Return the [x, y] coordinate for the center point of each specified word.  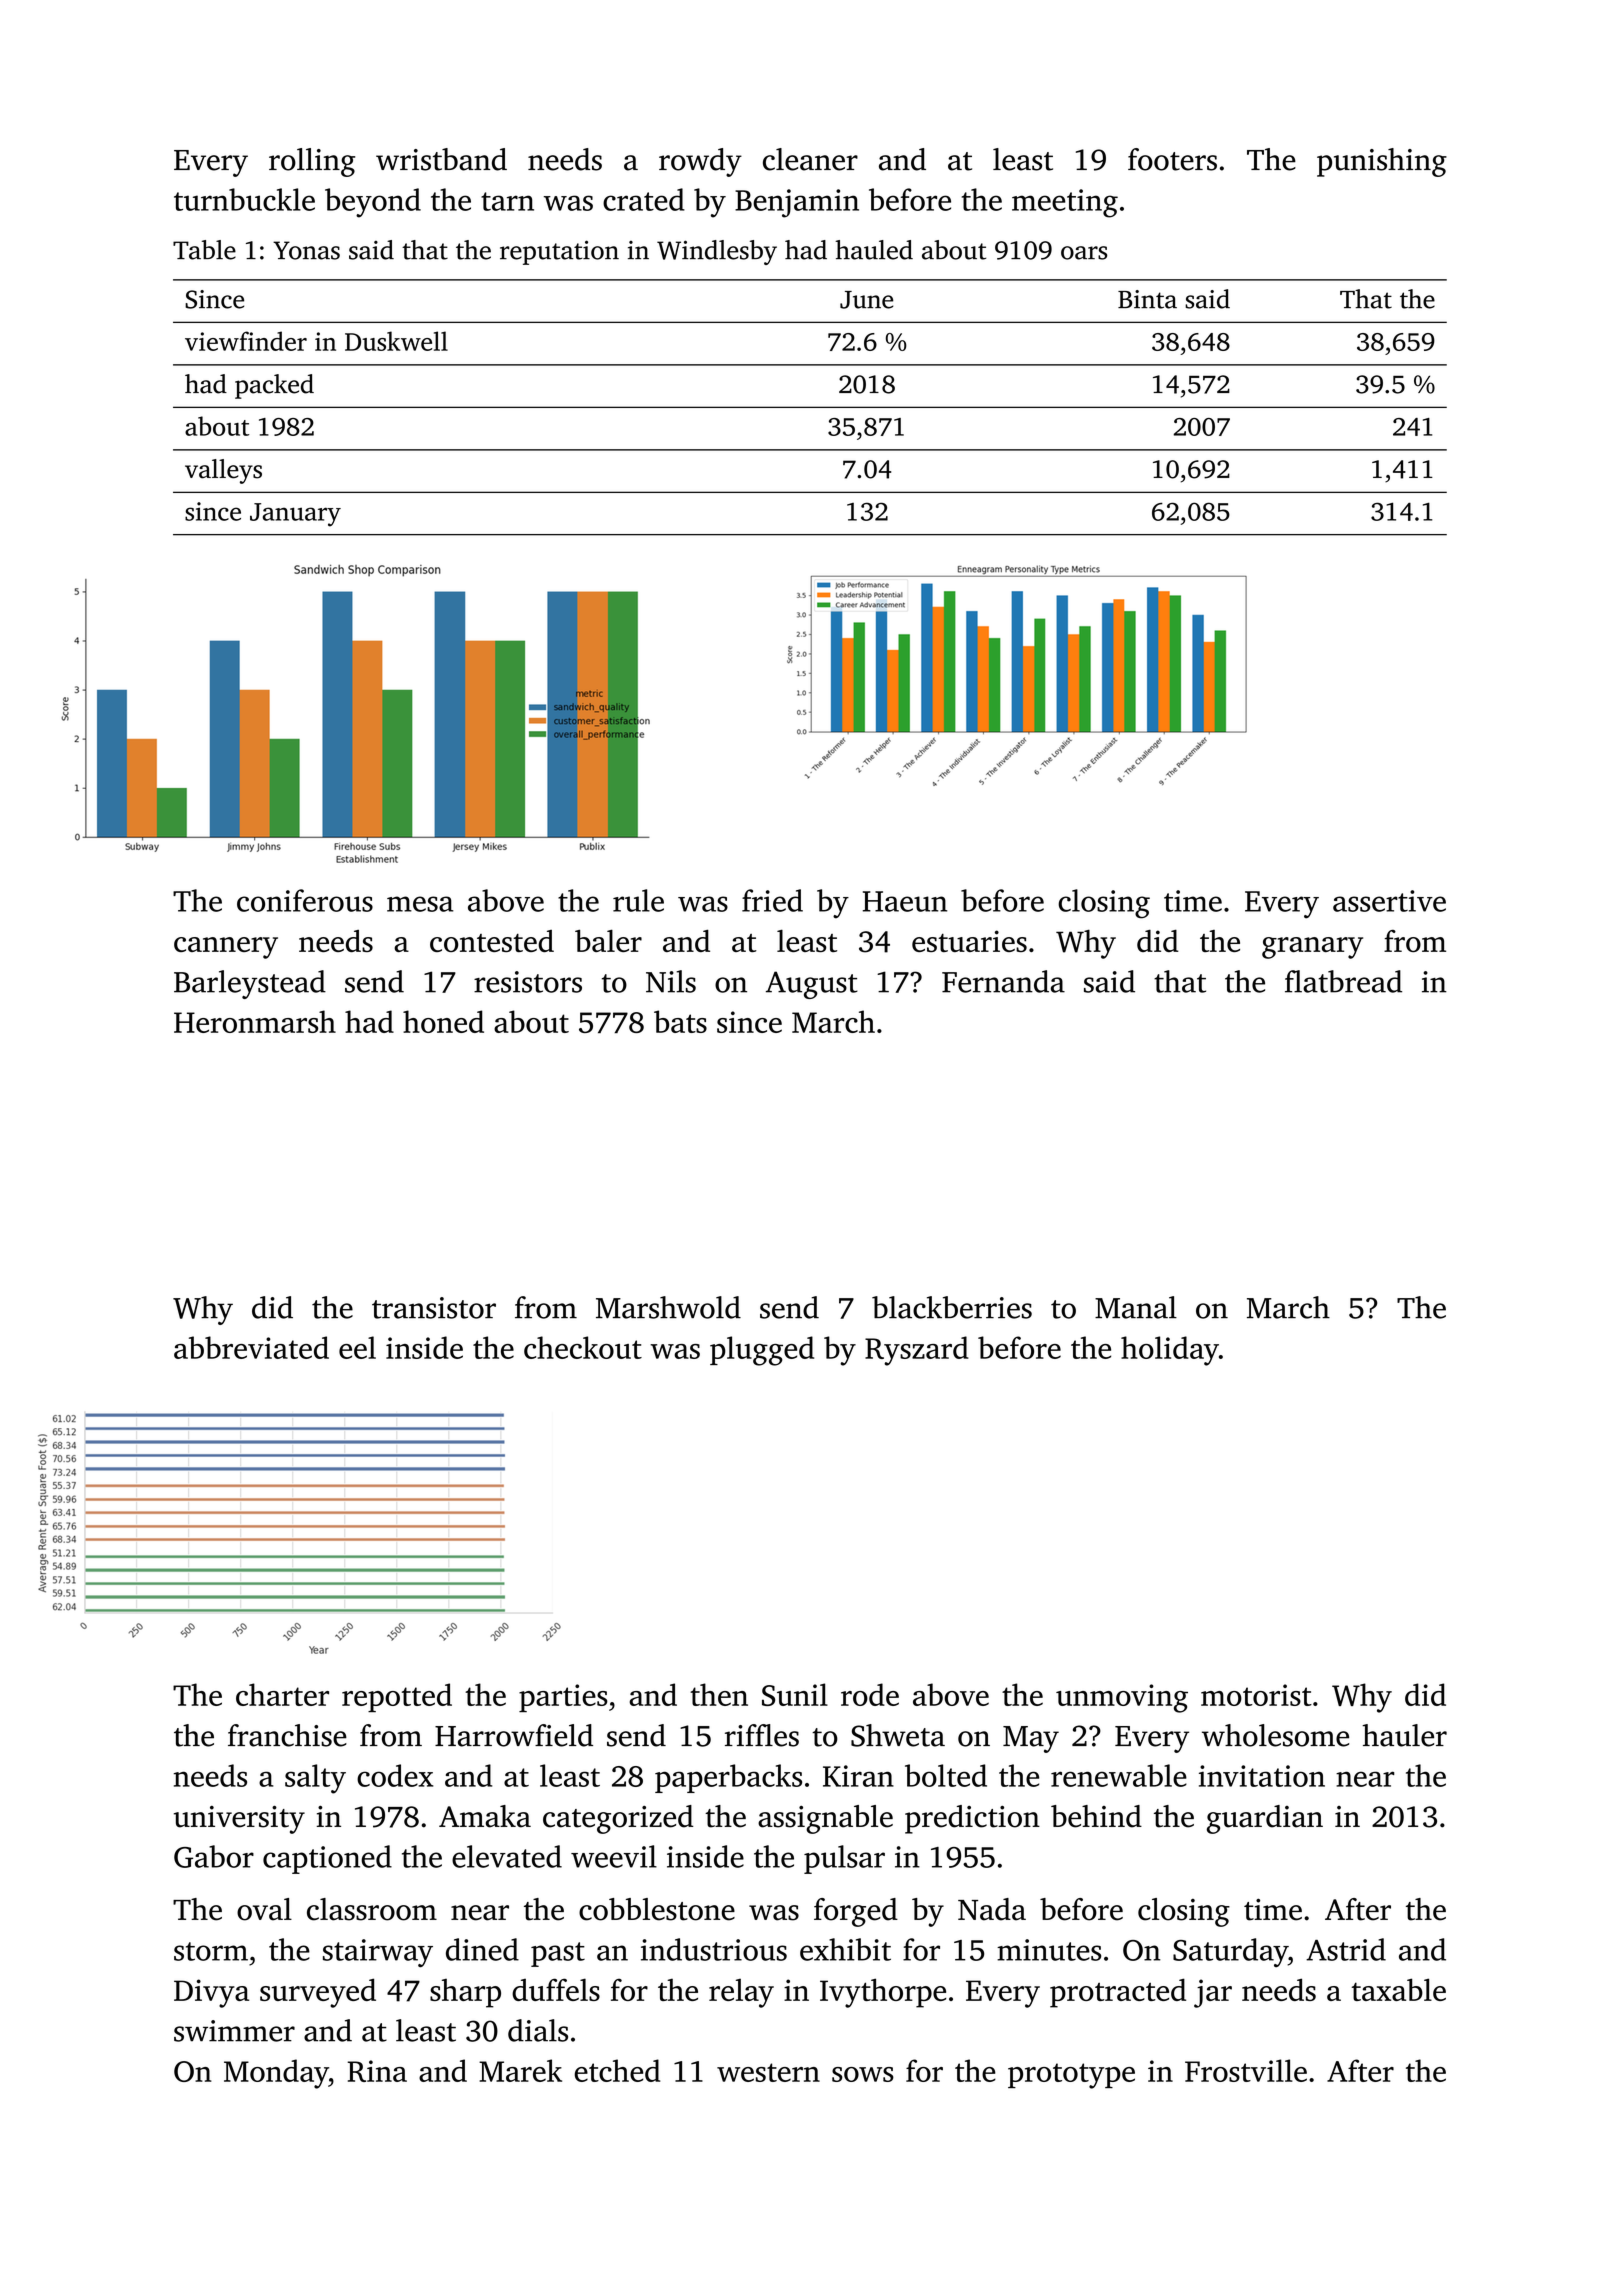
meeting [1065, 203]
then [719, 1694]
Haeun [905, 901]
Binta [1147, 299]
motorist [1256, 1695]
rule [638, 900]
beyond [373, 203]
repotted [397, 1697]
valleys [223, 471]
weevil [614, 1856]
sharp [465, 1993]
